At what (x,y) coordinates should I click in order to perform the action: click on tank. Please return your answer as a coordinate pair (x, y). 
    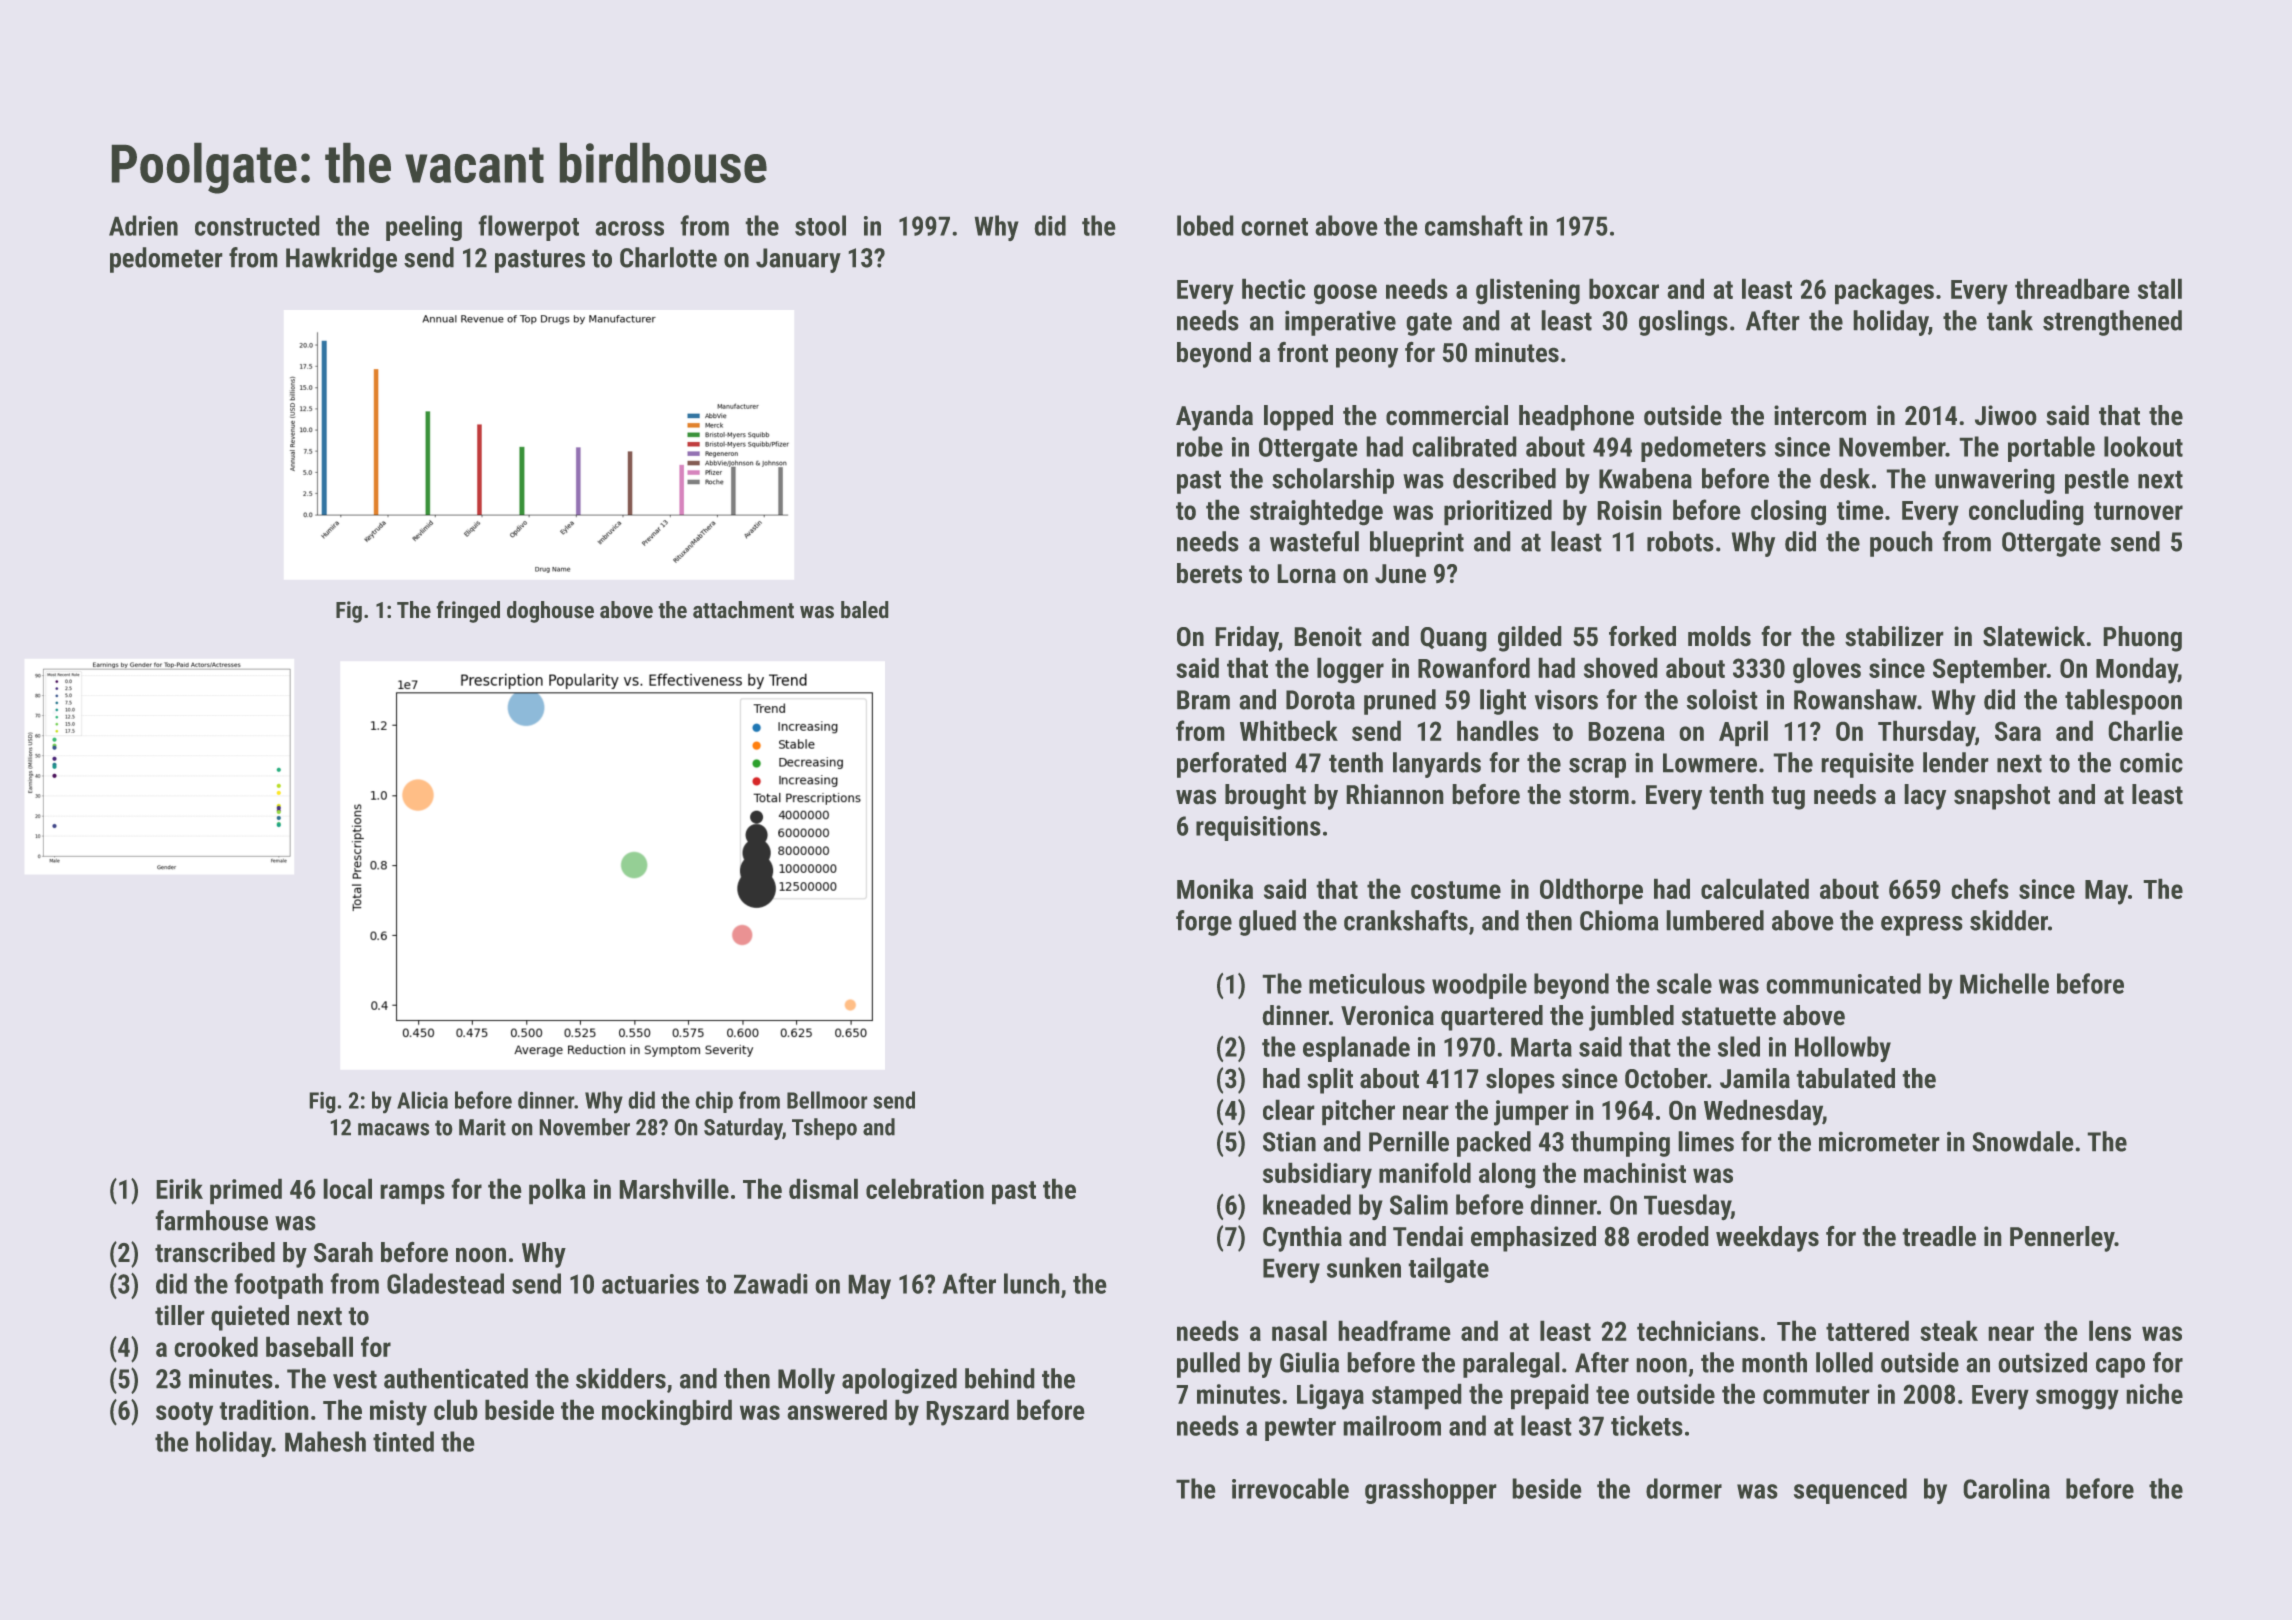
    Looking at the image, I should click on (2010, 320).
